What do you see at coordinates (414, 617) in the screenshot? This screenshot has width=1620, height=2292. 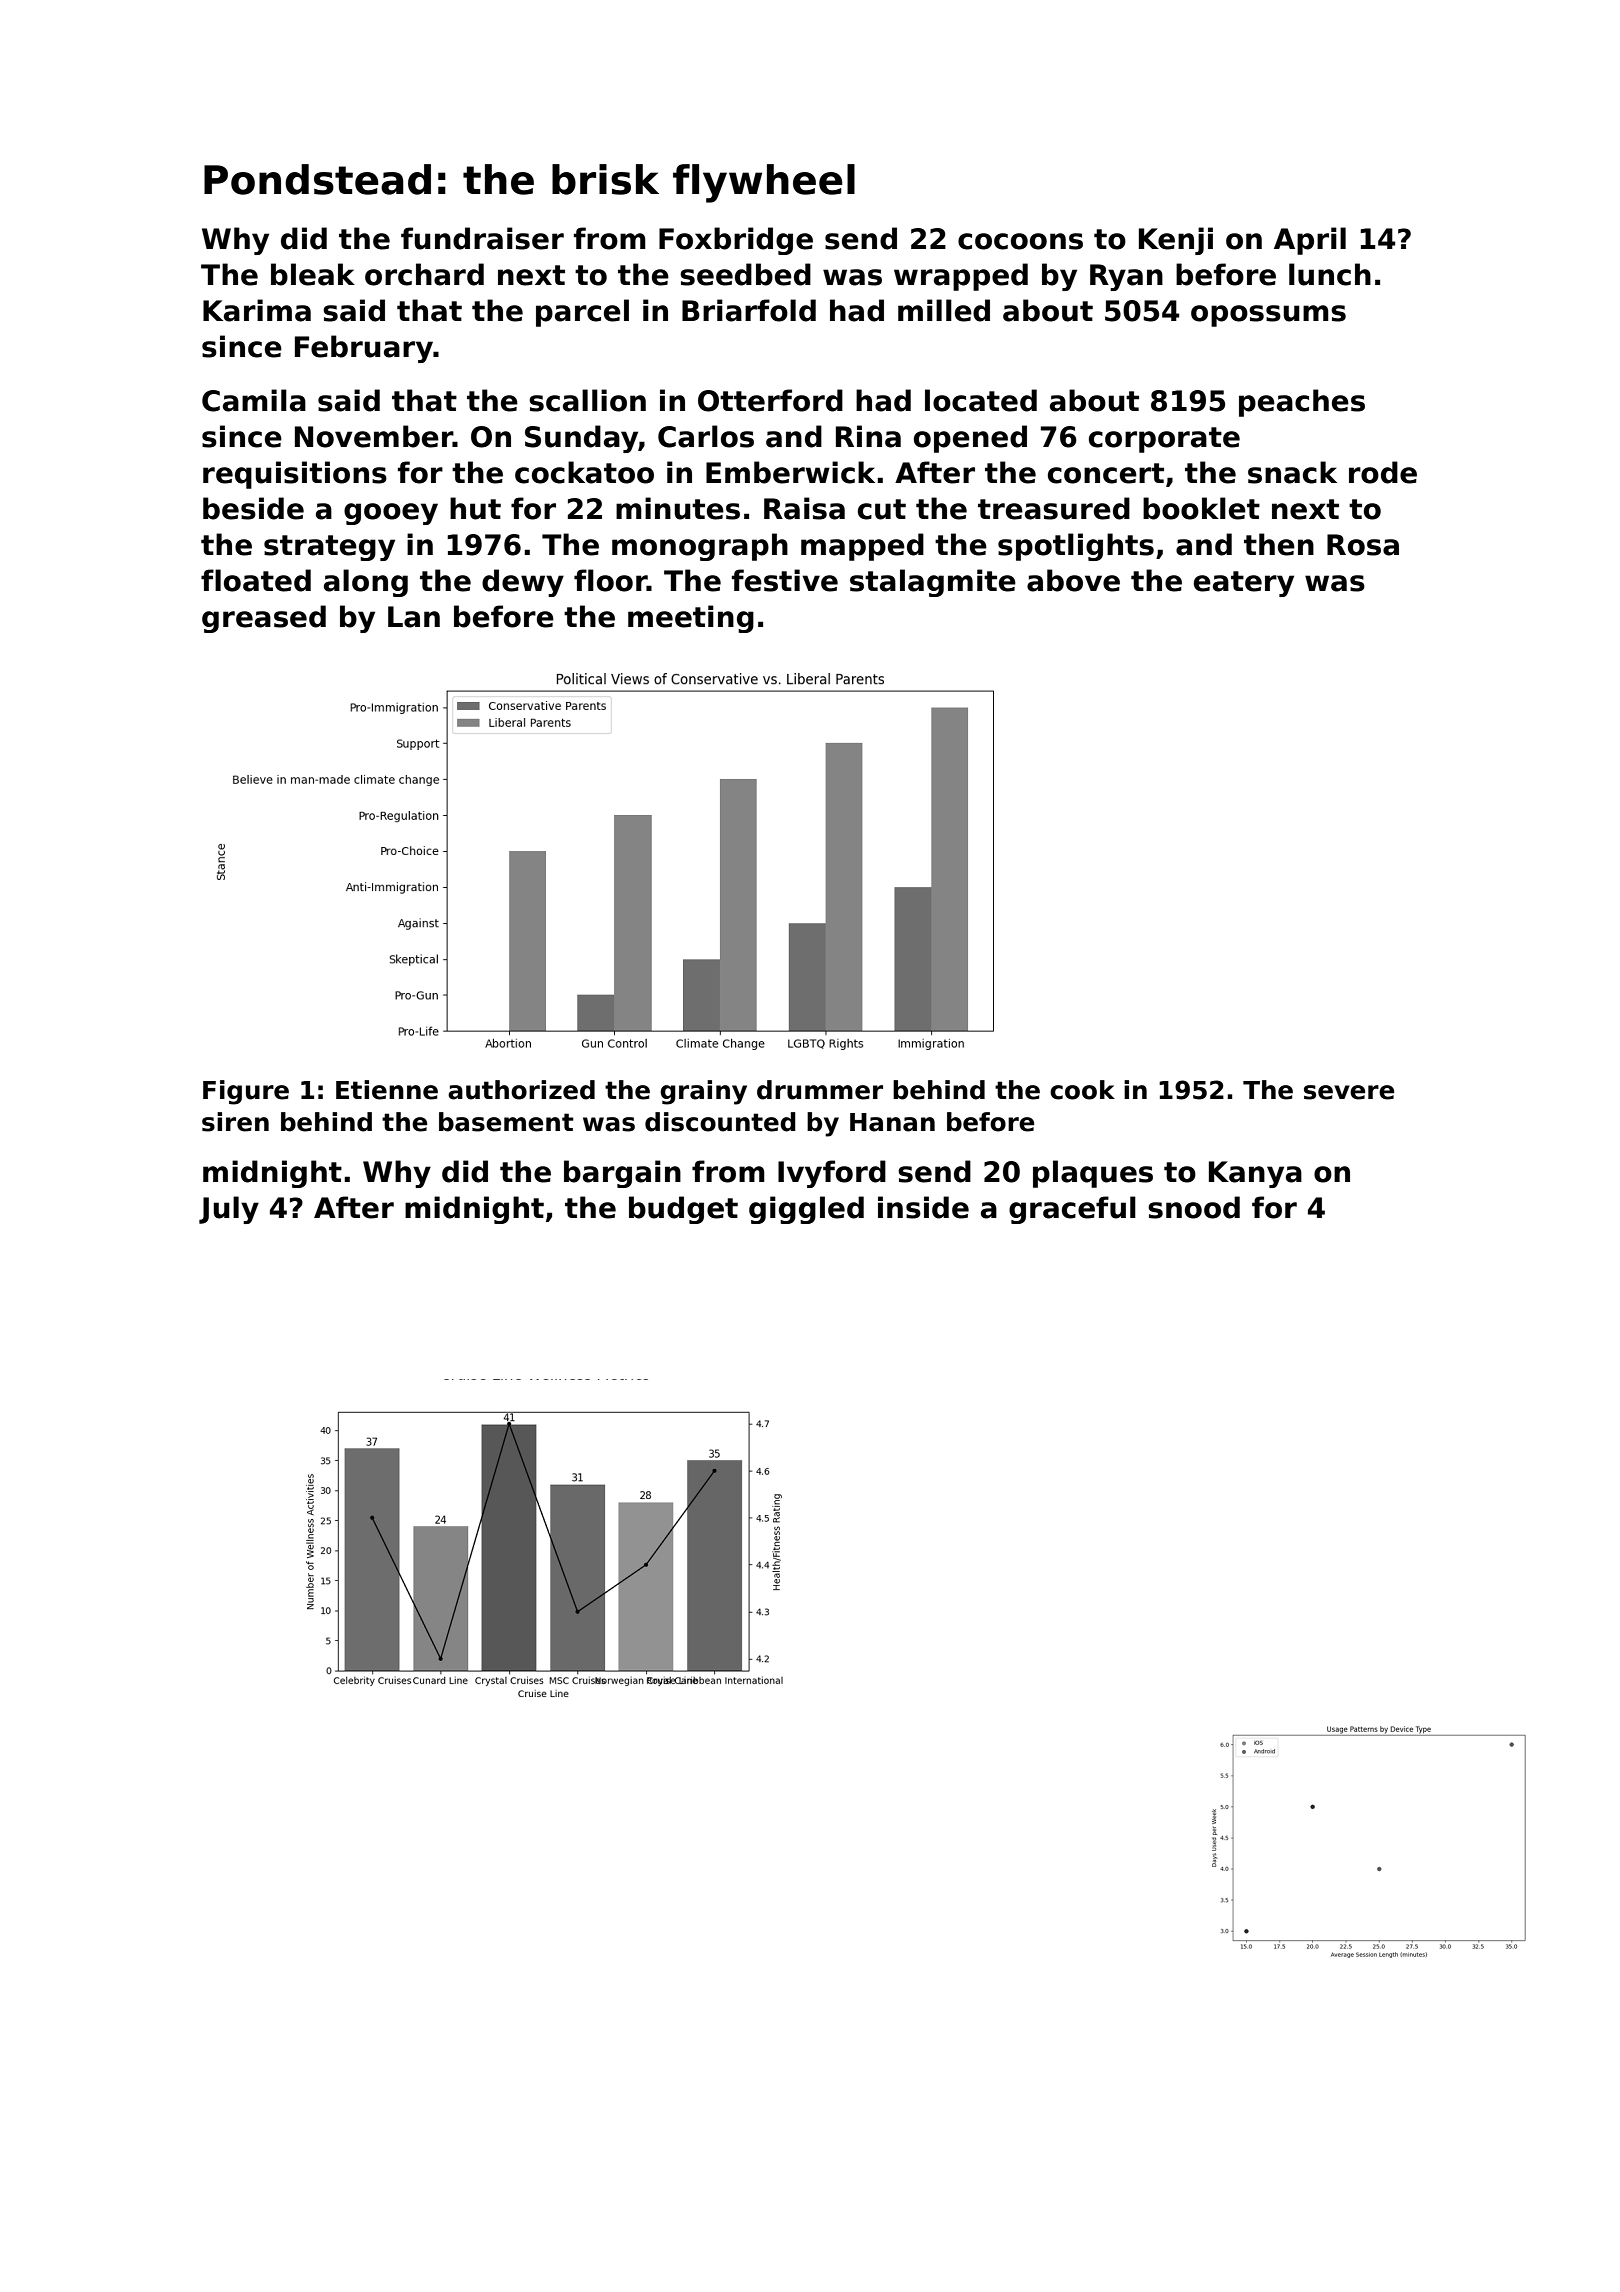 I see `Lan` at bounding box center [414, 617].
